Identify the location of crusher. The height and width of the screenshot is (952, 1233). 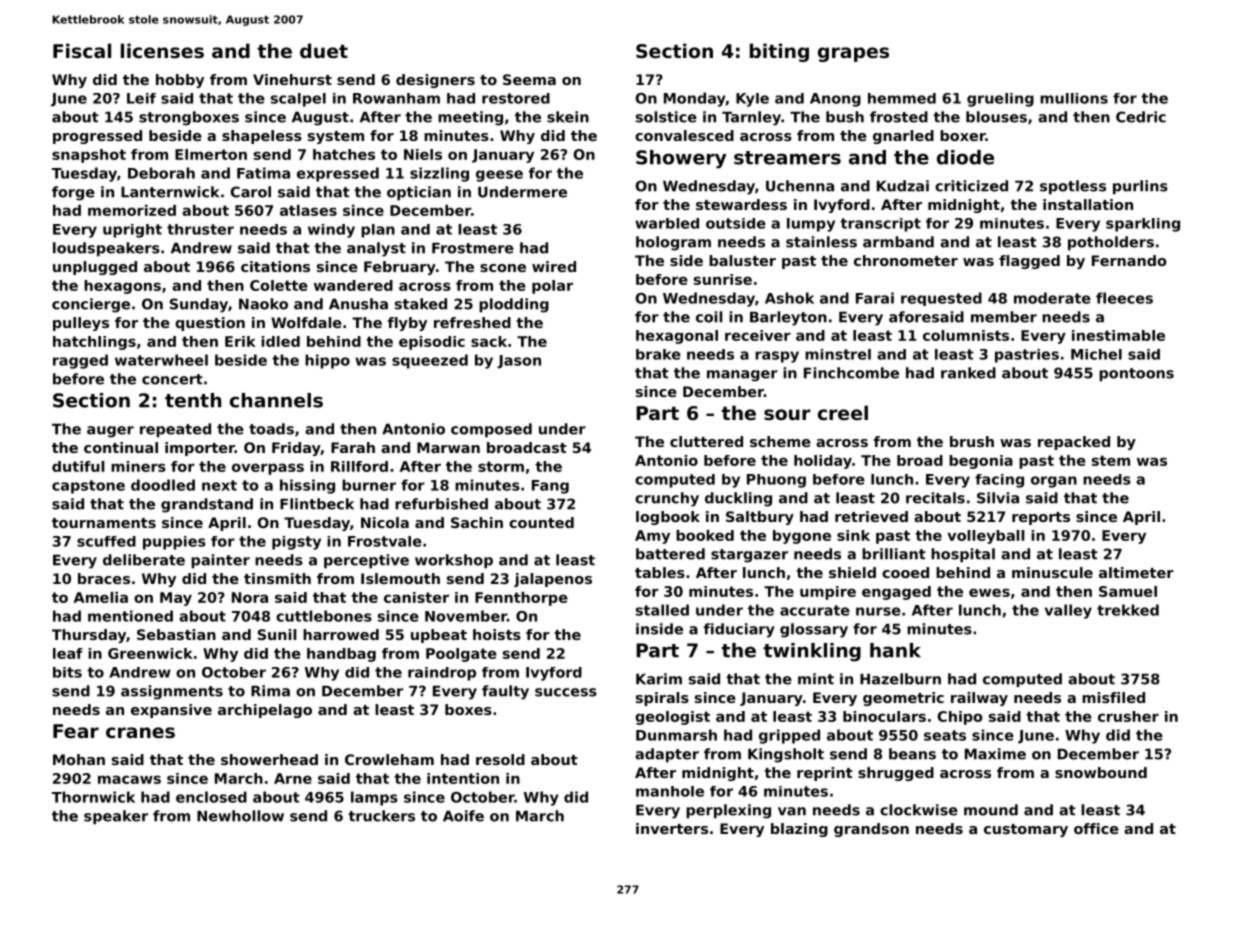
(1128, 716).
